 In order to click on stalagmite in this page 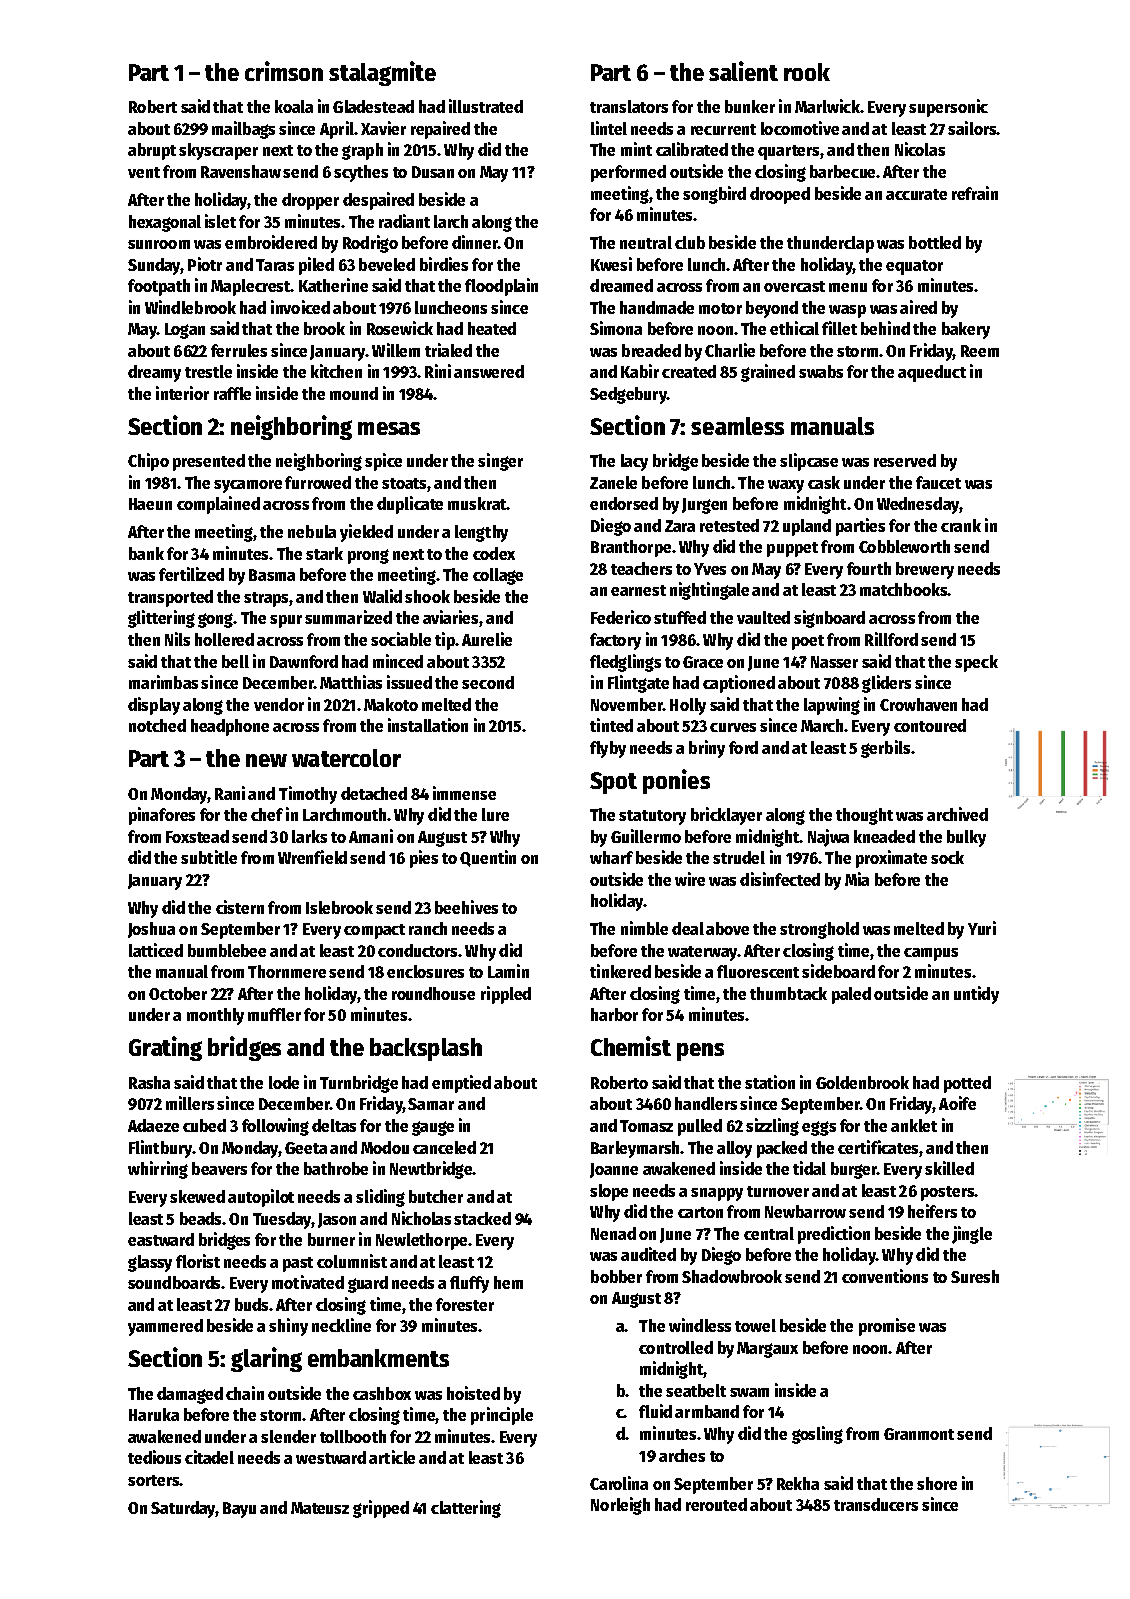, I will do `click(382, 73)`.
